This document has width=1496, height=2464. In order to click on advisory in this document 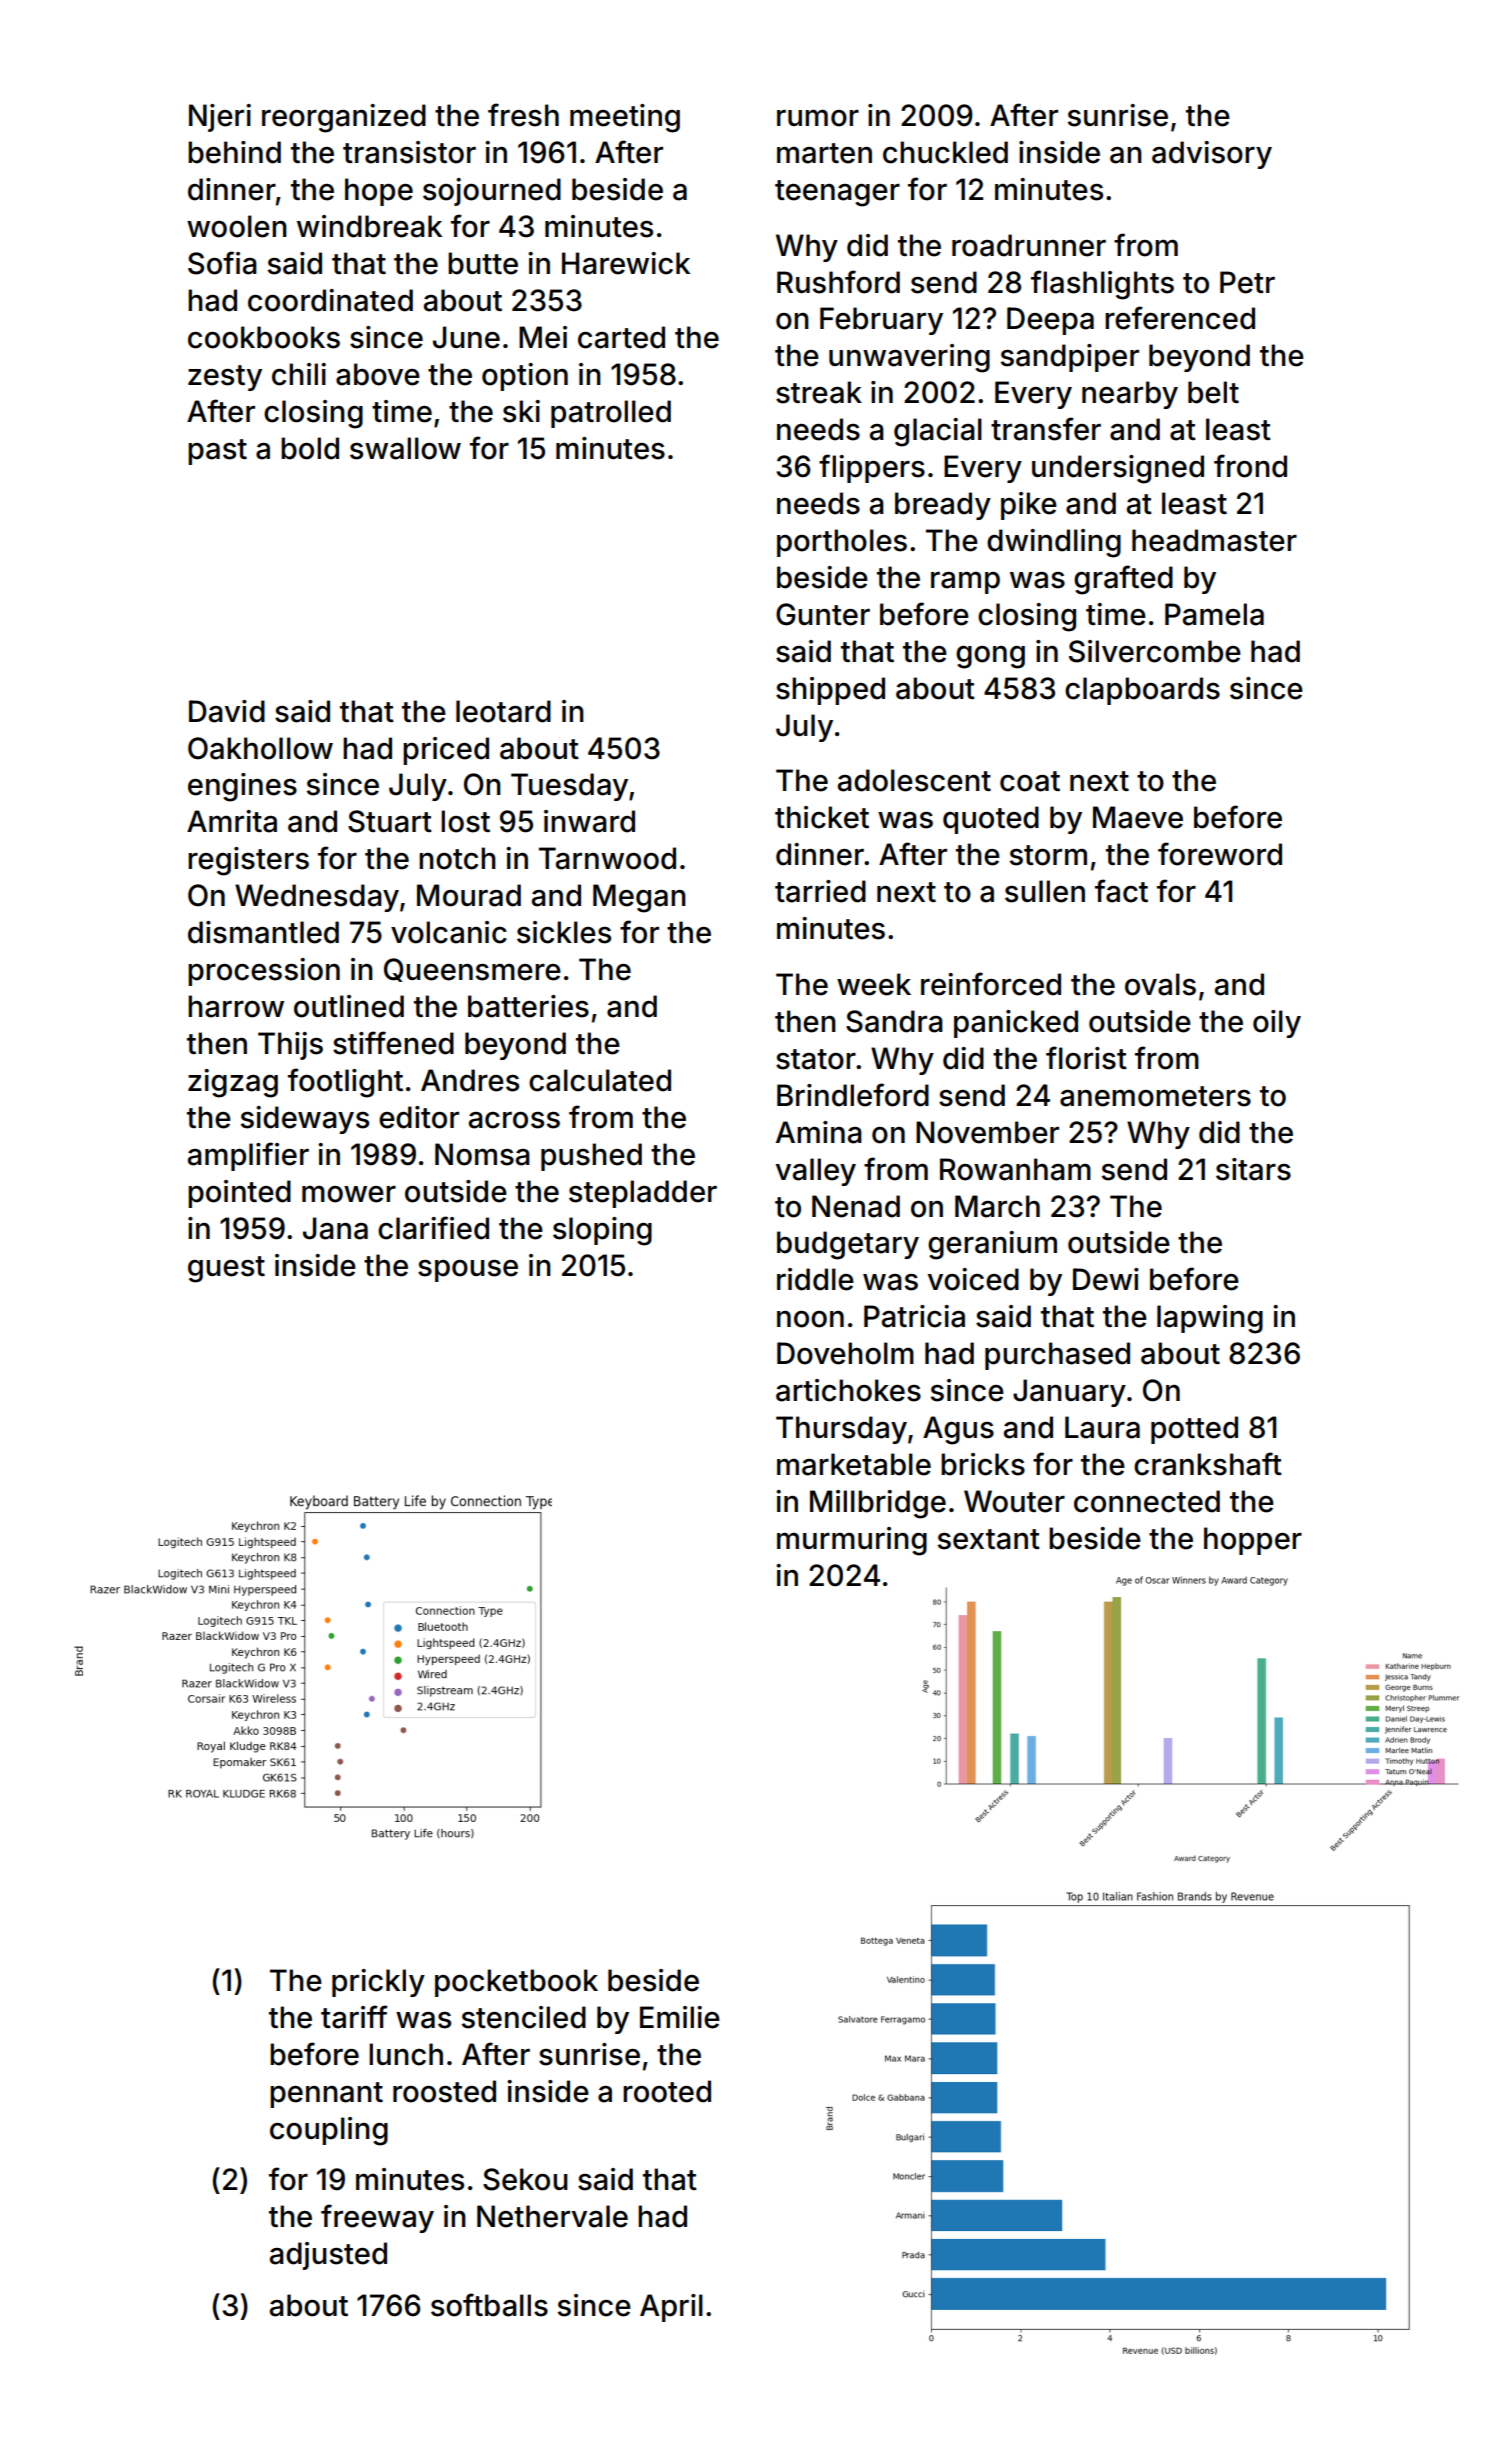, I will do `click(1212, 155)`.
